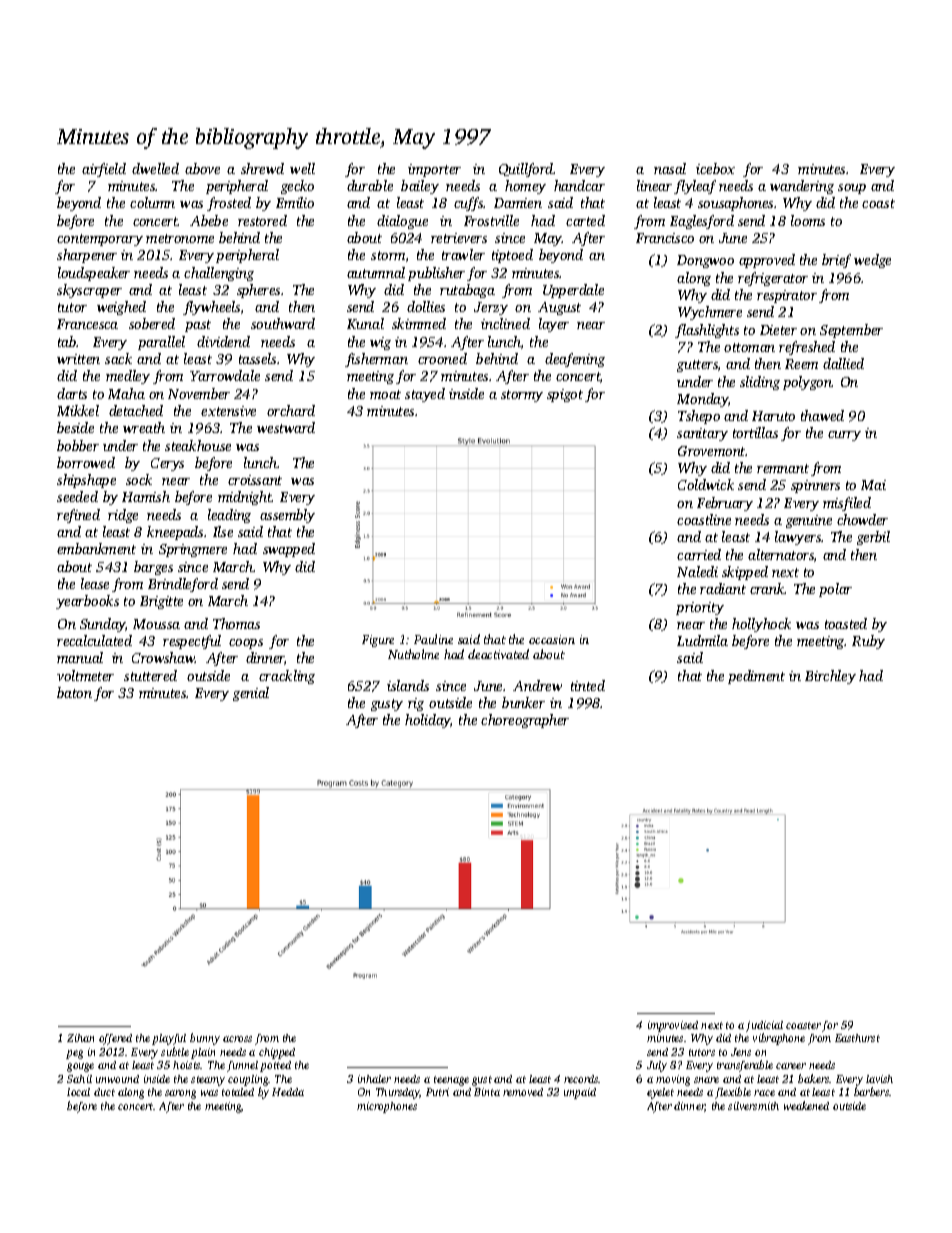 Image resolution: width=952 pixels, height=1233 pixels. What do you see at coordinates (526, 170) in the screenshot?
I see `Quillford` at bounding box center [526, 170].
